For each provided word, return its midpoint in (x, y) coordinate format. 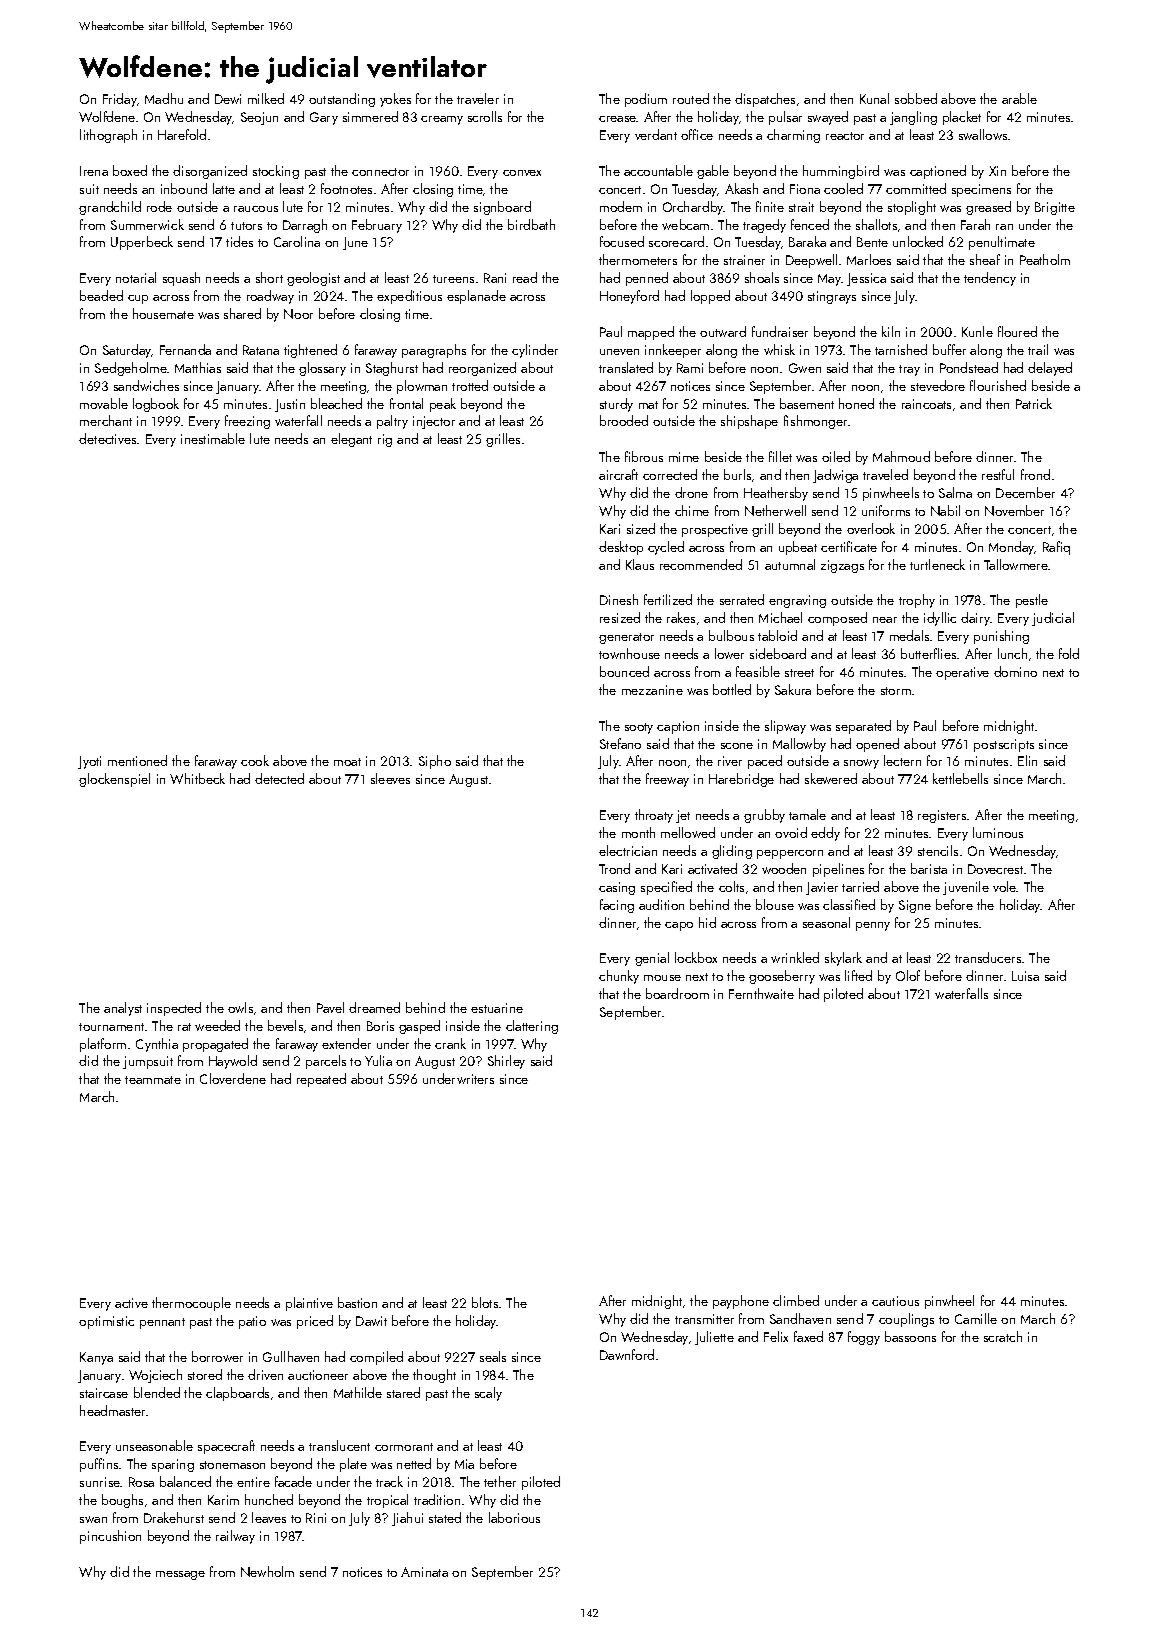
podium (646, 100)
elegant (351, 440)
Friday (120, 100)
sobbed (916, 98)
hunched (269, 1499)
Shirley (506, 1062)
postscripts (1004, 745)
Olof (908, 975)
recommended (701, 564)
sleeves (390, 778)
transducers (988, 957)
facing (617, 906)
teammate (153, 1080)
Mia (464, 1464)
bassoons (910, 1336)
